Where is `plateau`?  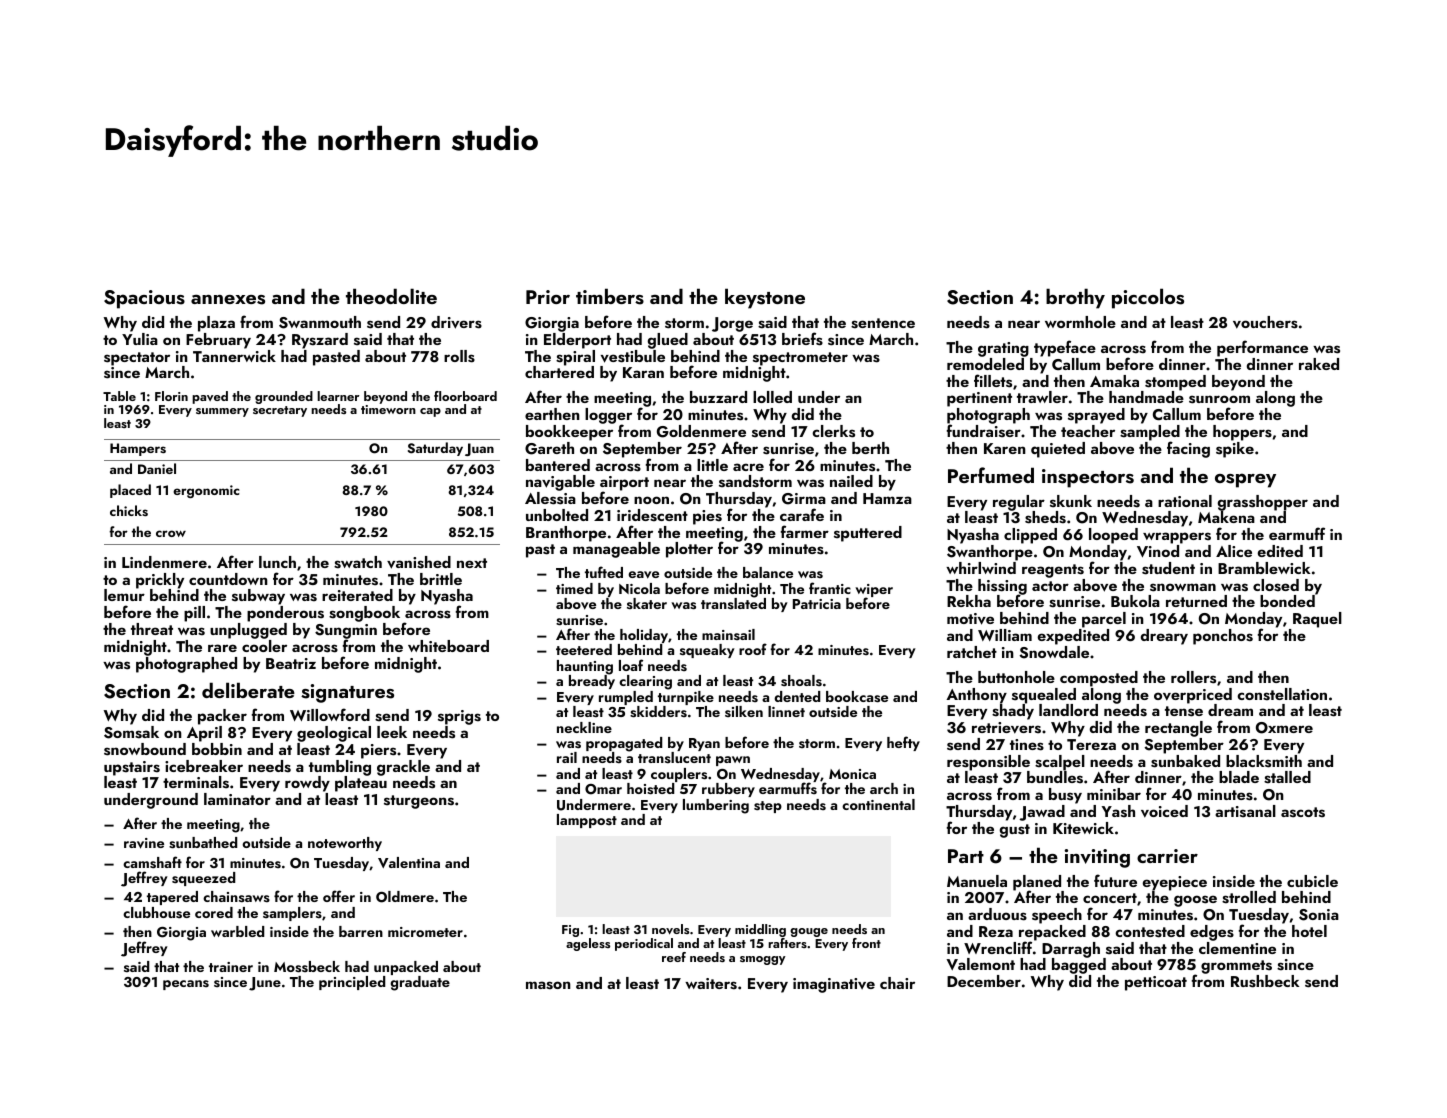
plateau is located at coordinates (361, 784).
